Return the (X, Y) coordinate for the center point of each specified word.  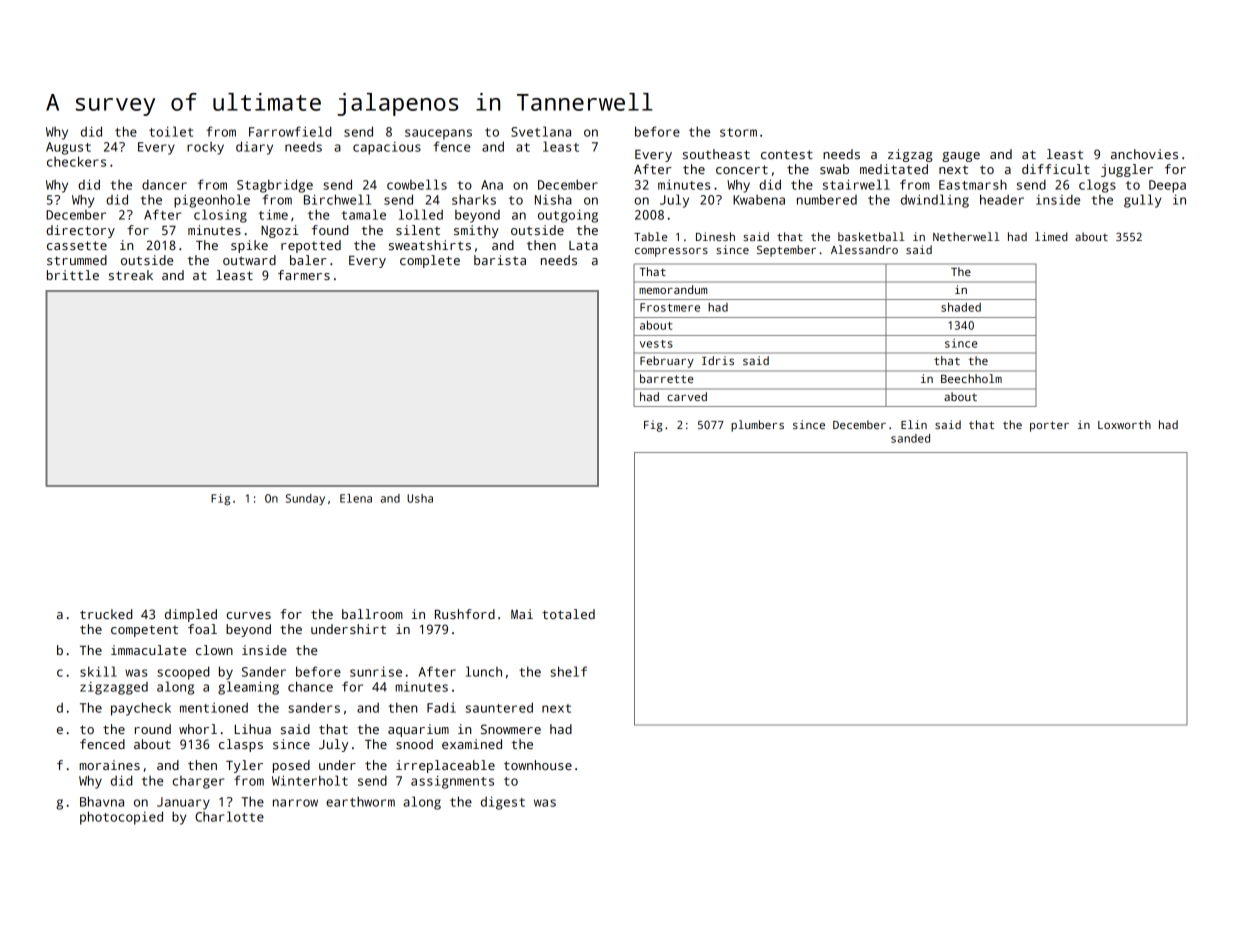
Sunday (305, 499)
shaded (961, 307)
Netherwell (966, 236)
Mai (522, 614)
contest (787, 154)
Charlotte (229, 816)
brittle (73, 275)
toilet (171, 131)
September (786, 251)
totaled (568, 614)
